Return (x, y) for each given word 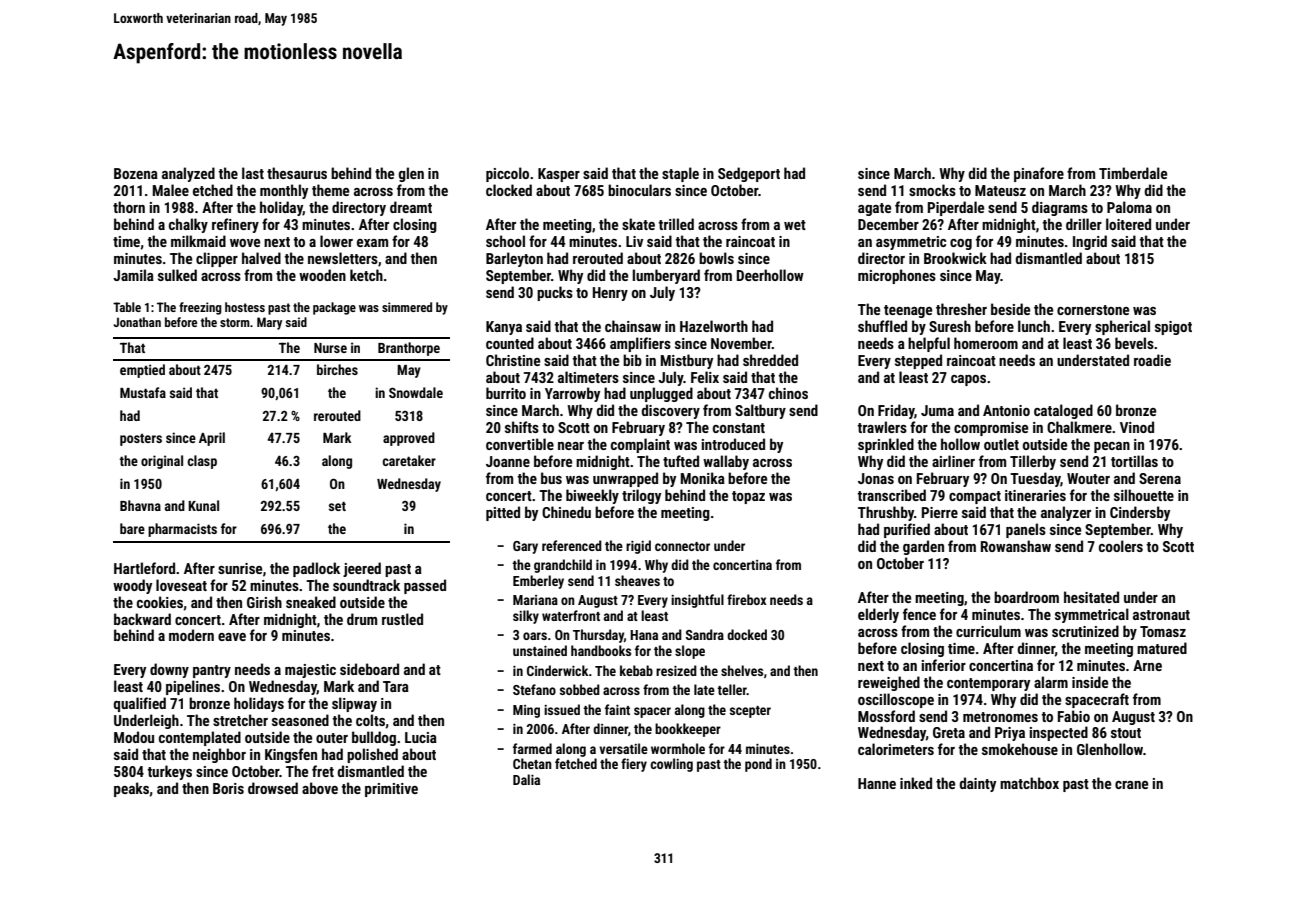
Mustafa (143, 392)
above (320, 788)
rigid (638, 547)
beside (1010, 309)
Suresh (950, 326)
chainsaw (633, 326)
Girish (264, 602)
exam (372, 243)
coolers (1121, 546)
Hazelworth (714, 326)
